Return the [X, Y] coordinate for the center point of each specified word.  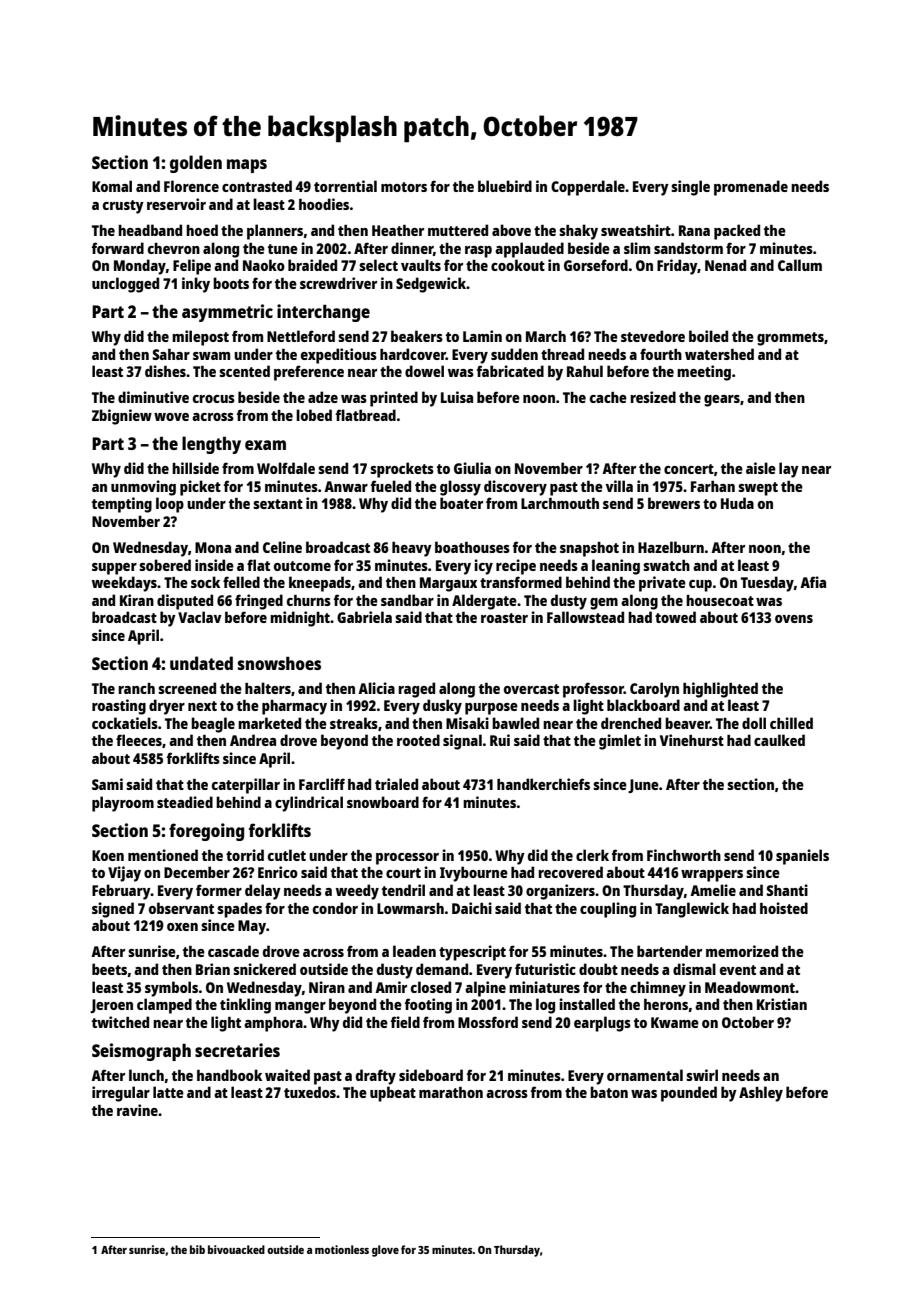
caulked [779, 740]
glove [385, 1251]
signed [113, 910]
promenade [751, 188]
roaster [504, 618]
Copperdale [588, 188]
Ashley [761, 1094]
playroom [123, 804]
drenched [631, 723]
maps [247, 166]
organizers [560, 892]
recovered [570, 872]
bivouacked [236, 1249]
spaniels [802, 857]
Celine [282, 547]
